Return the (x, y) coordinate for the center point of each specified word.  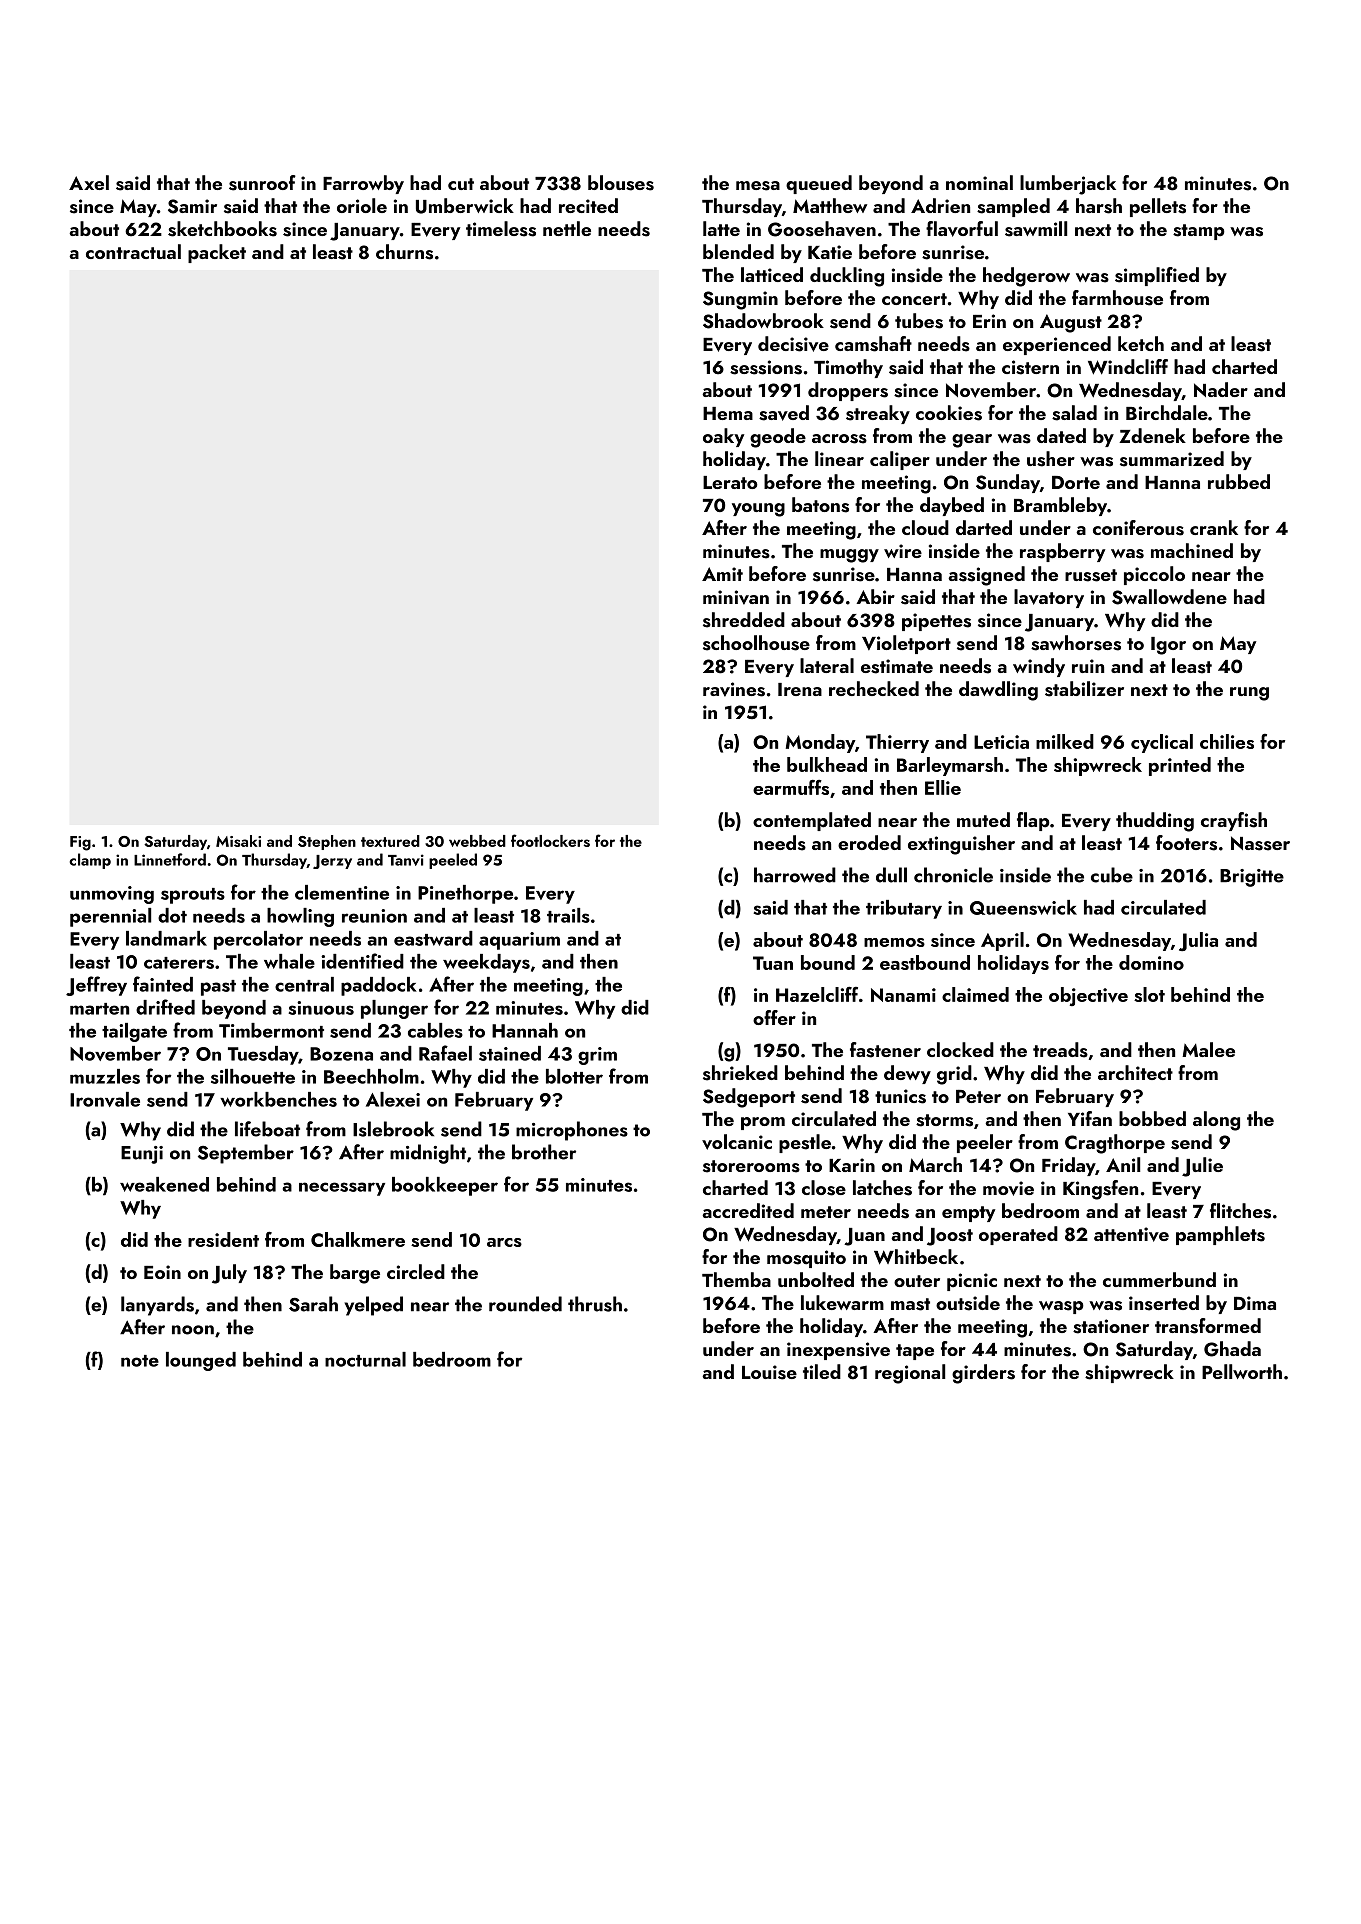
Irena (800, 689)
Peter (978, 1096)
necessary (342, 1189)
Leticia (1001, 742)
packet (217, 253)
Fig (80, 843)
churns (404, 252)
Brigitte (1252, 878)
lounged (201, 1361)
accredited (748, 1210)
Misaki (238, 841)
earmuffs (791, 787)
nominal (979, 182)
